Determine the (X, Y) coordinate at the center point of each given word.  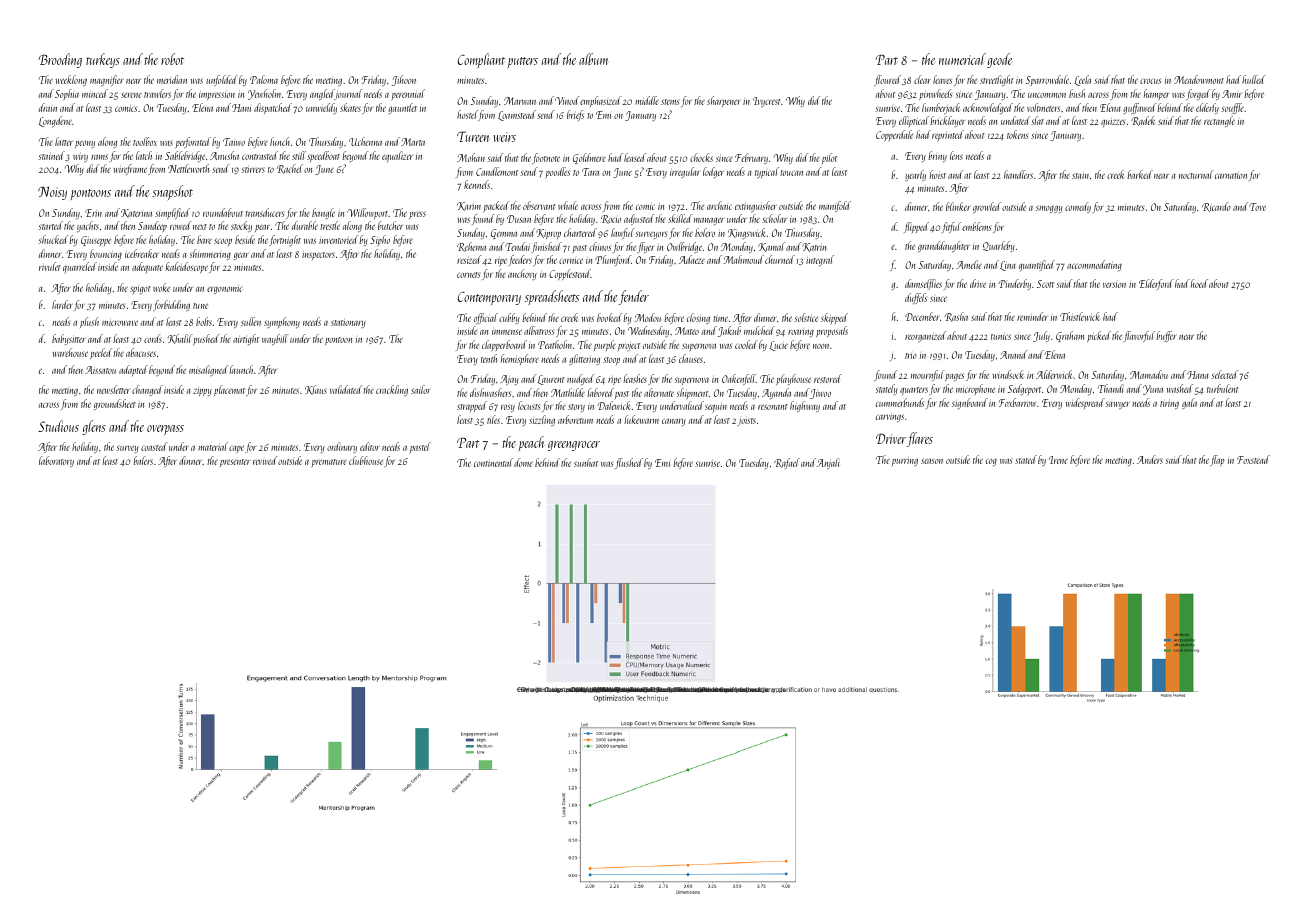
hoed (1199, 283)
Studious (58, 426)
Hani (241, 108)
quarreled (80, 268)
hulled (1253, 79)
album (593, 59)
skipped (834, 318)
